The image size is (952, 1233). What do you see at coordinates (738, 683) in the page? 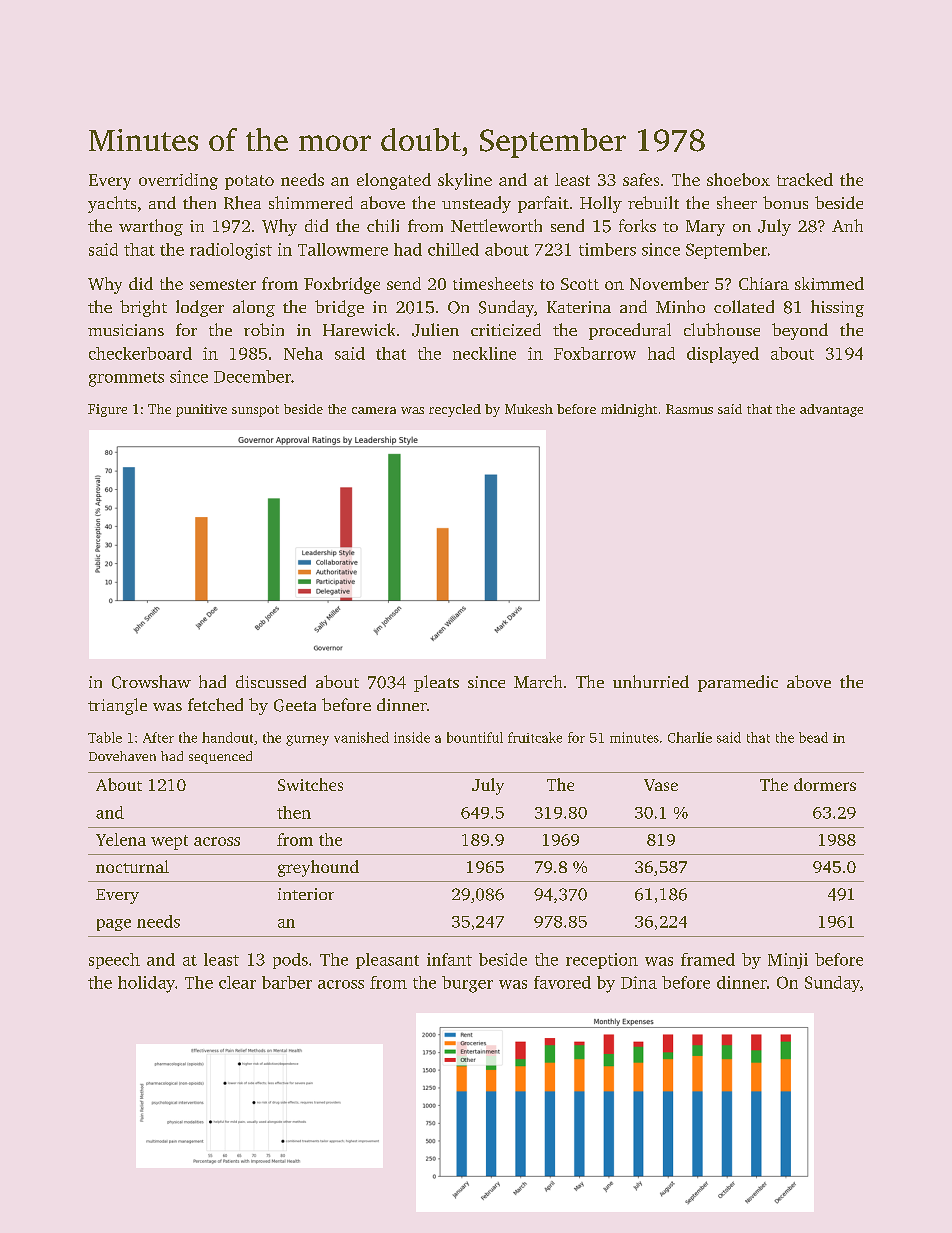
I see `paramedic` at bounding box center [738, 683].
